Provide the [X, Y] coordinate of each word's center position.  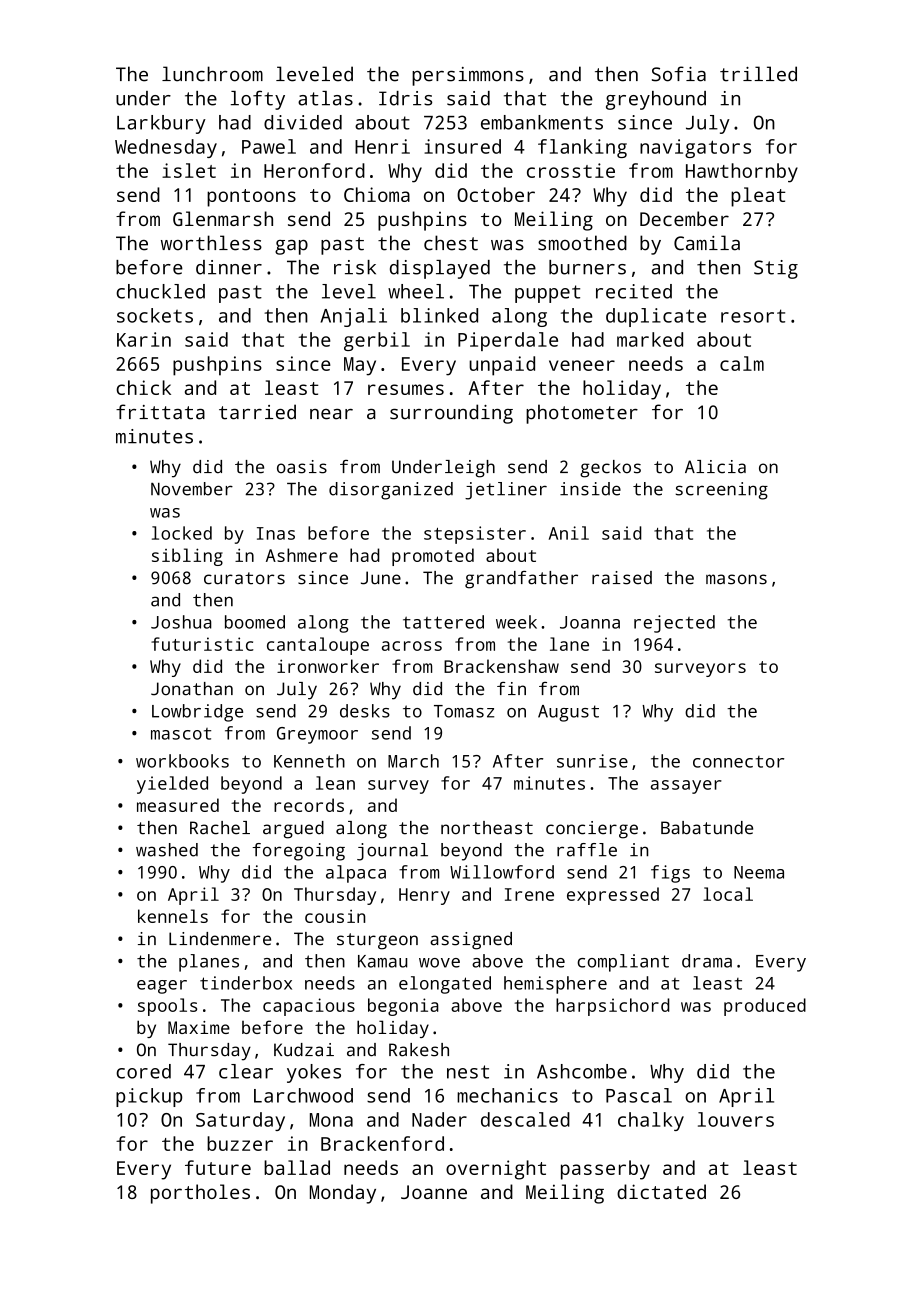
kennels [173, 916]
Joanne [434, 1192]
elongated [445, 985]
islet [189, 170]
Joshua [181, 622]
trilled [758, 74]
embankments [542, 122]
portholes [200, 1194]
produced [765, 1007]
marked [650, 339]
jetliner [506, 491]
